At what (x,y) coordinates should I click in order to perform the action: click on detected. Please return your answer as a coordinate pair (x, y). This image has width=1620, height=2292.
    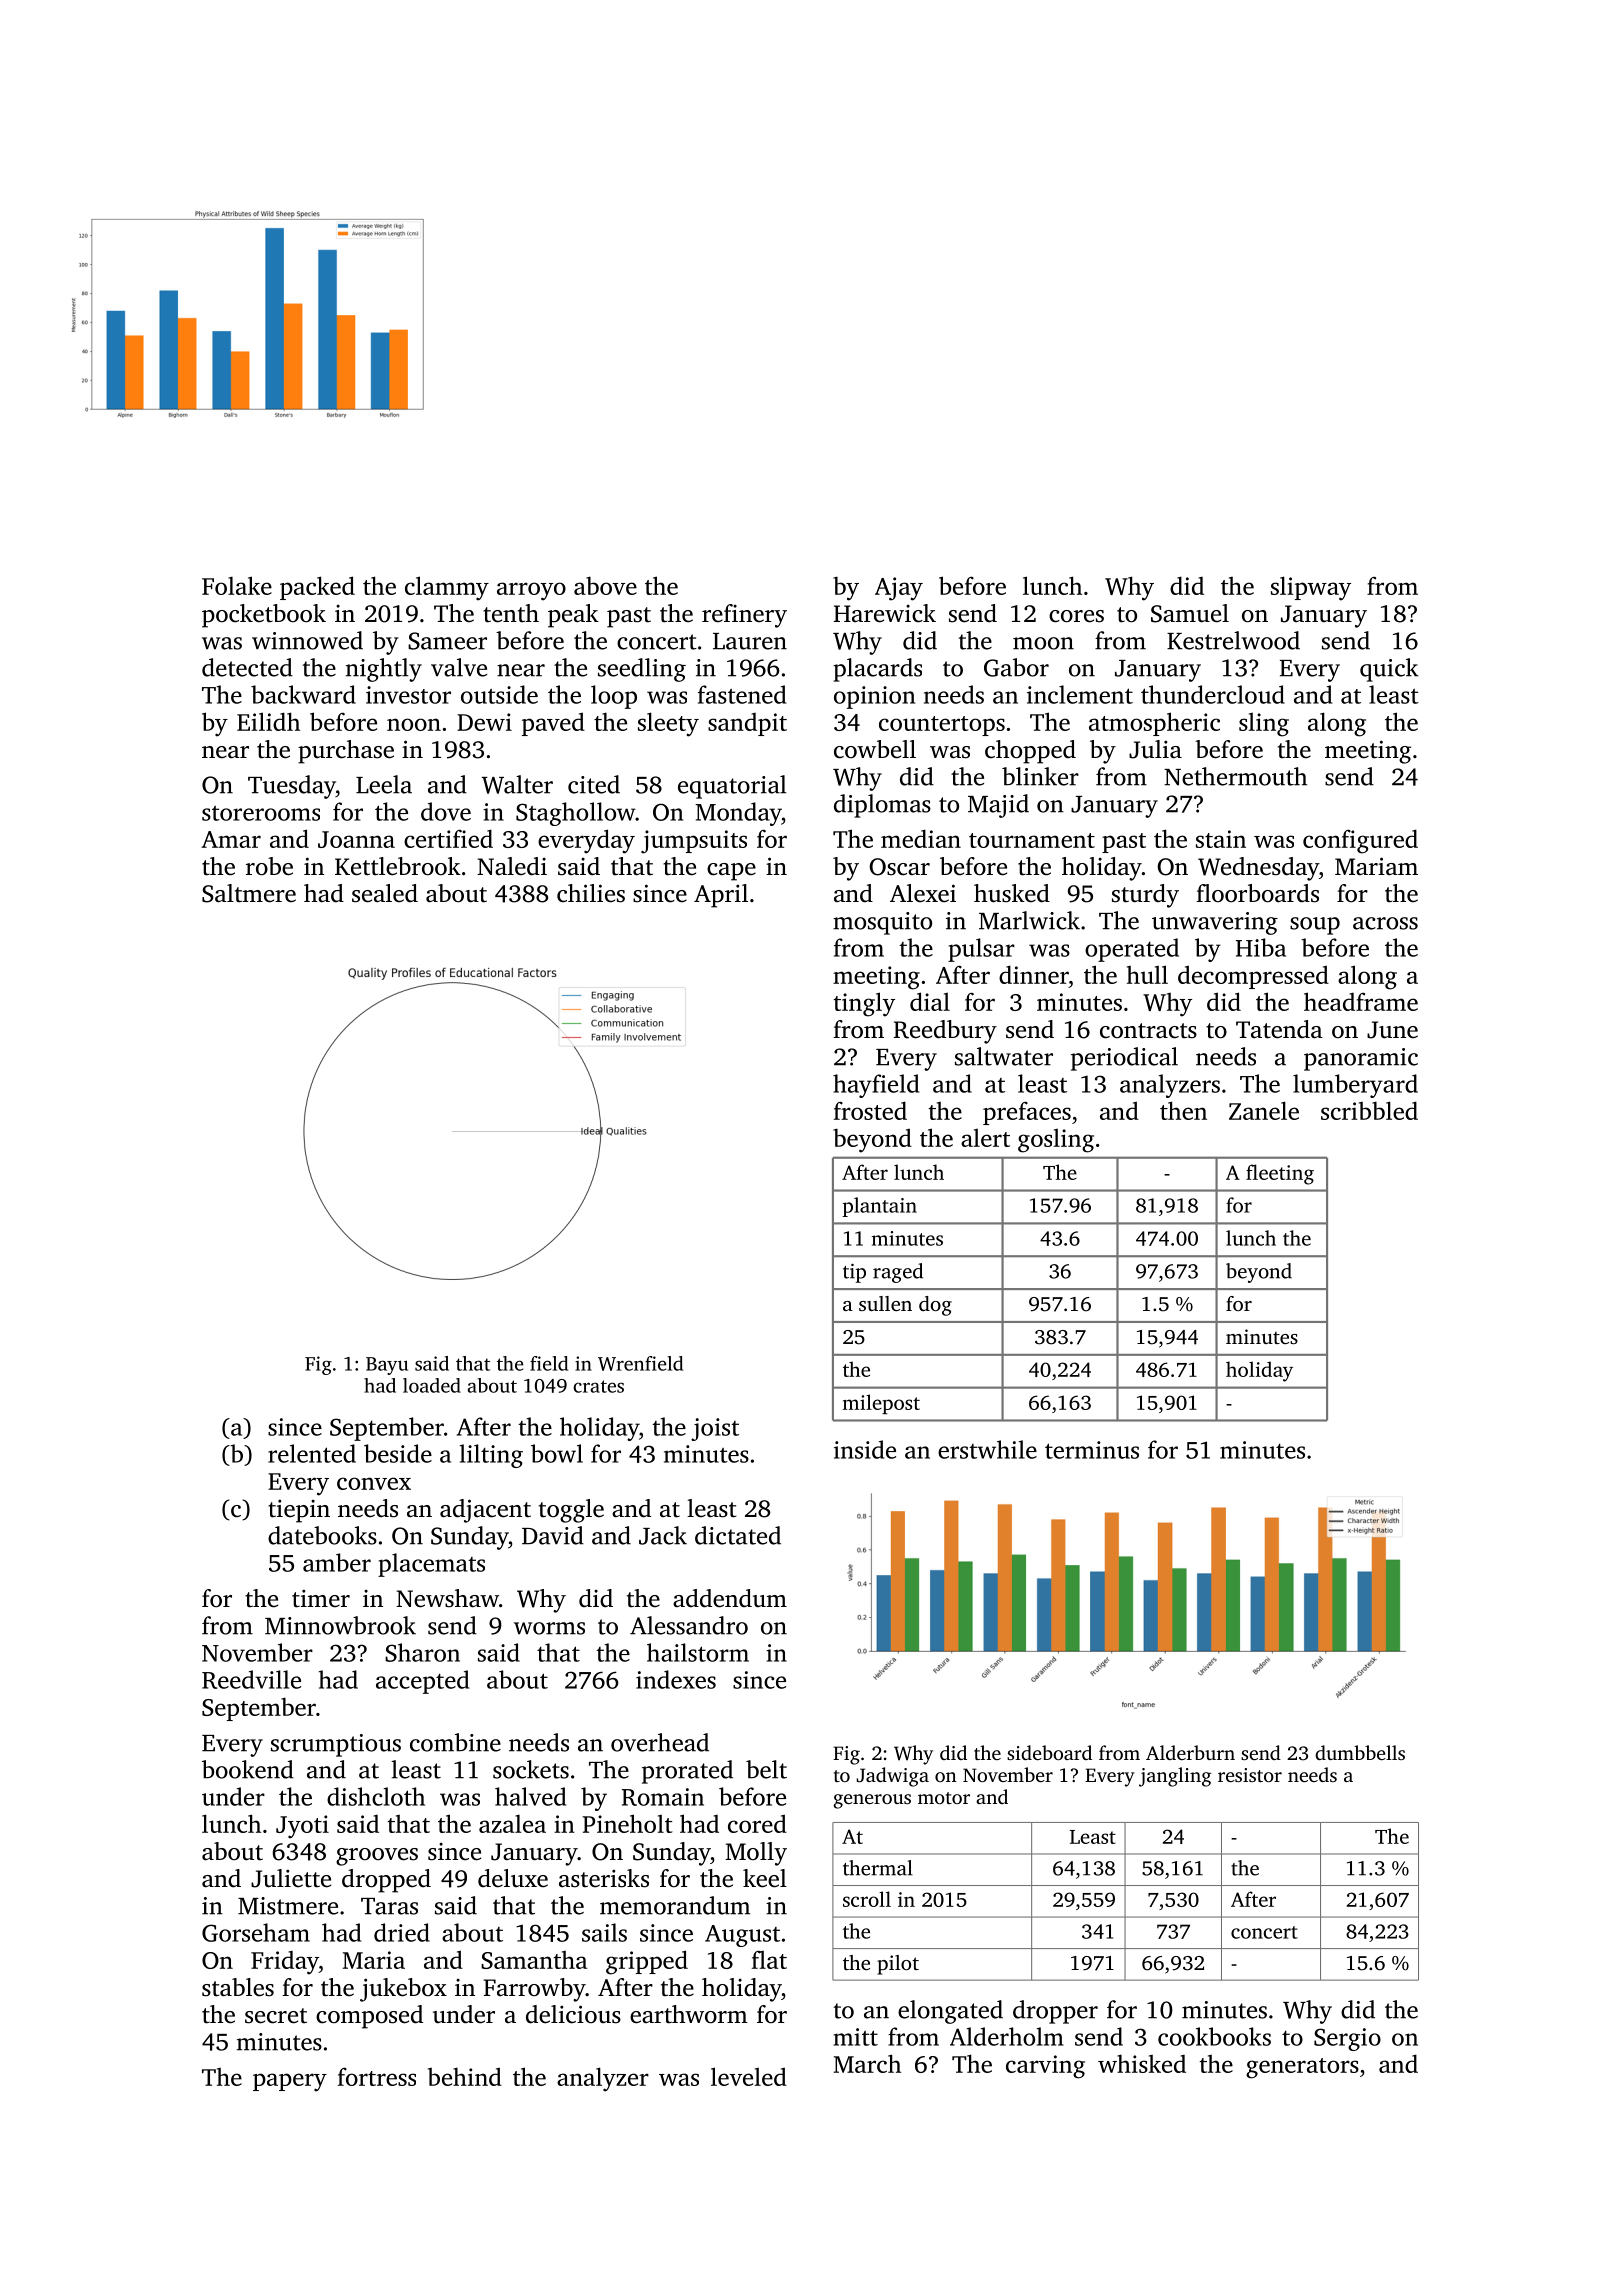
    Looking at the image, I should click on (247, 667).
